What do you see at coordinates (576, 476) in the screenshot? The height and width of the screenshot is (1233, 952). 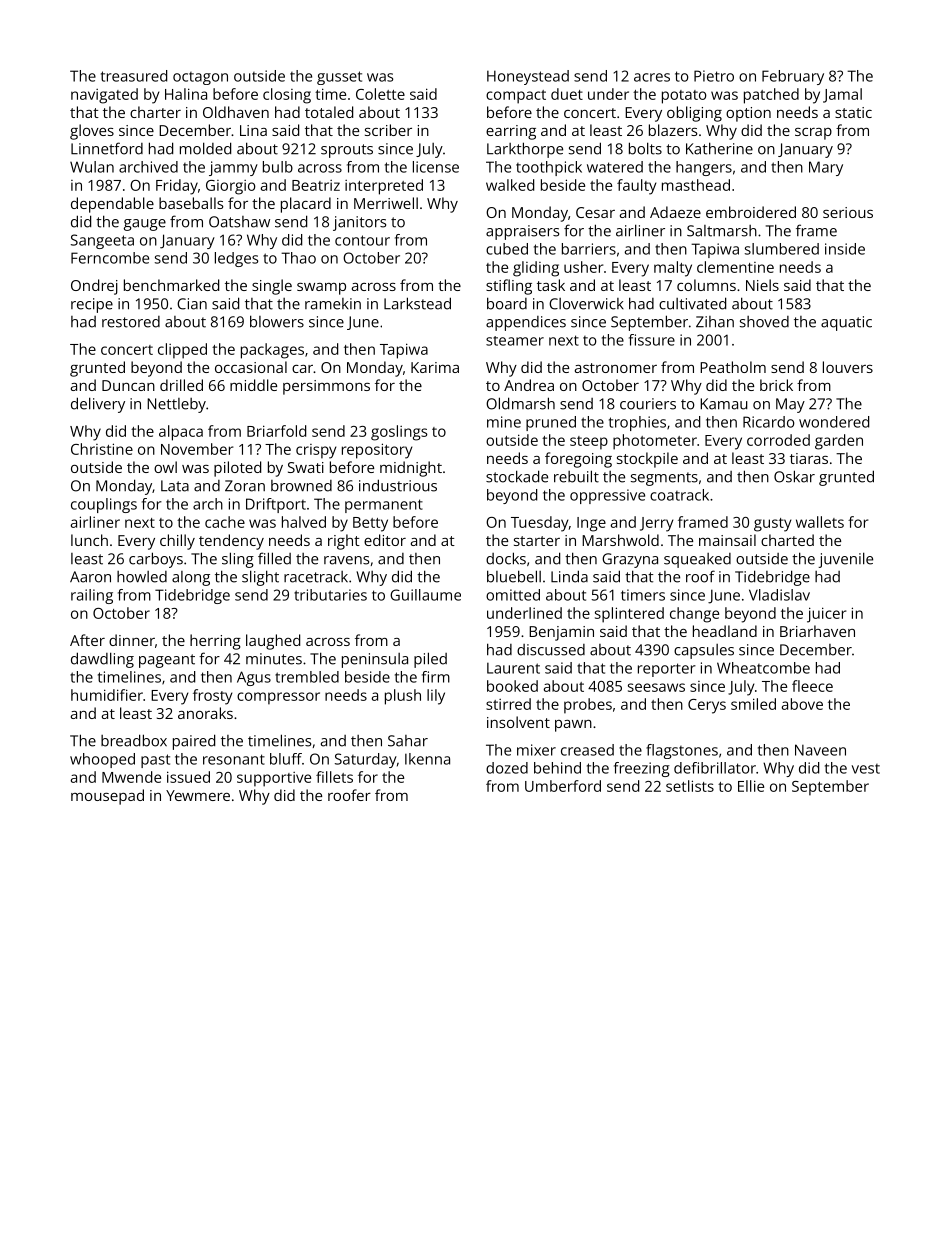 I see `rebuilt` at bounding box center [576, 476].
